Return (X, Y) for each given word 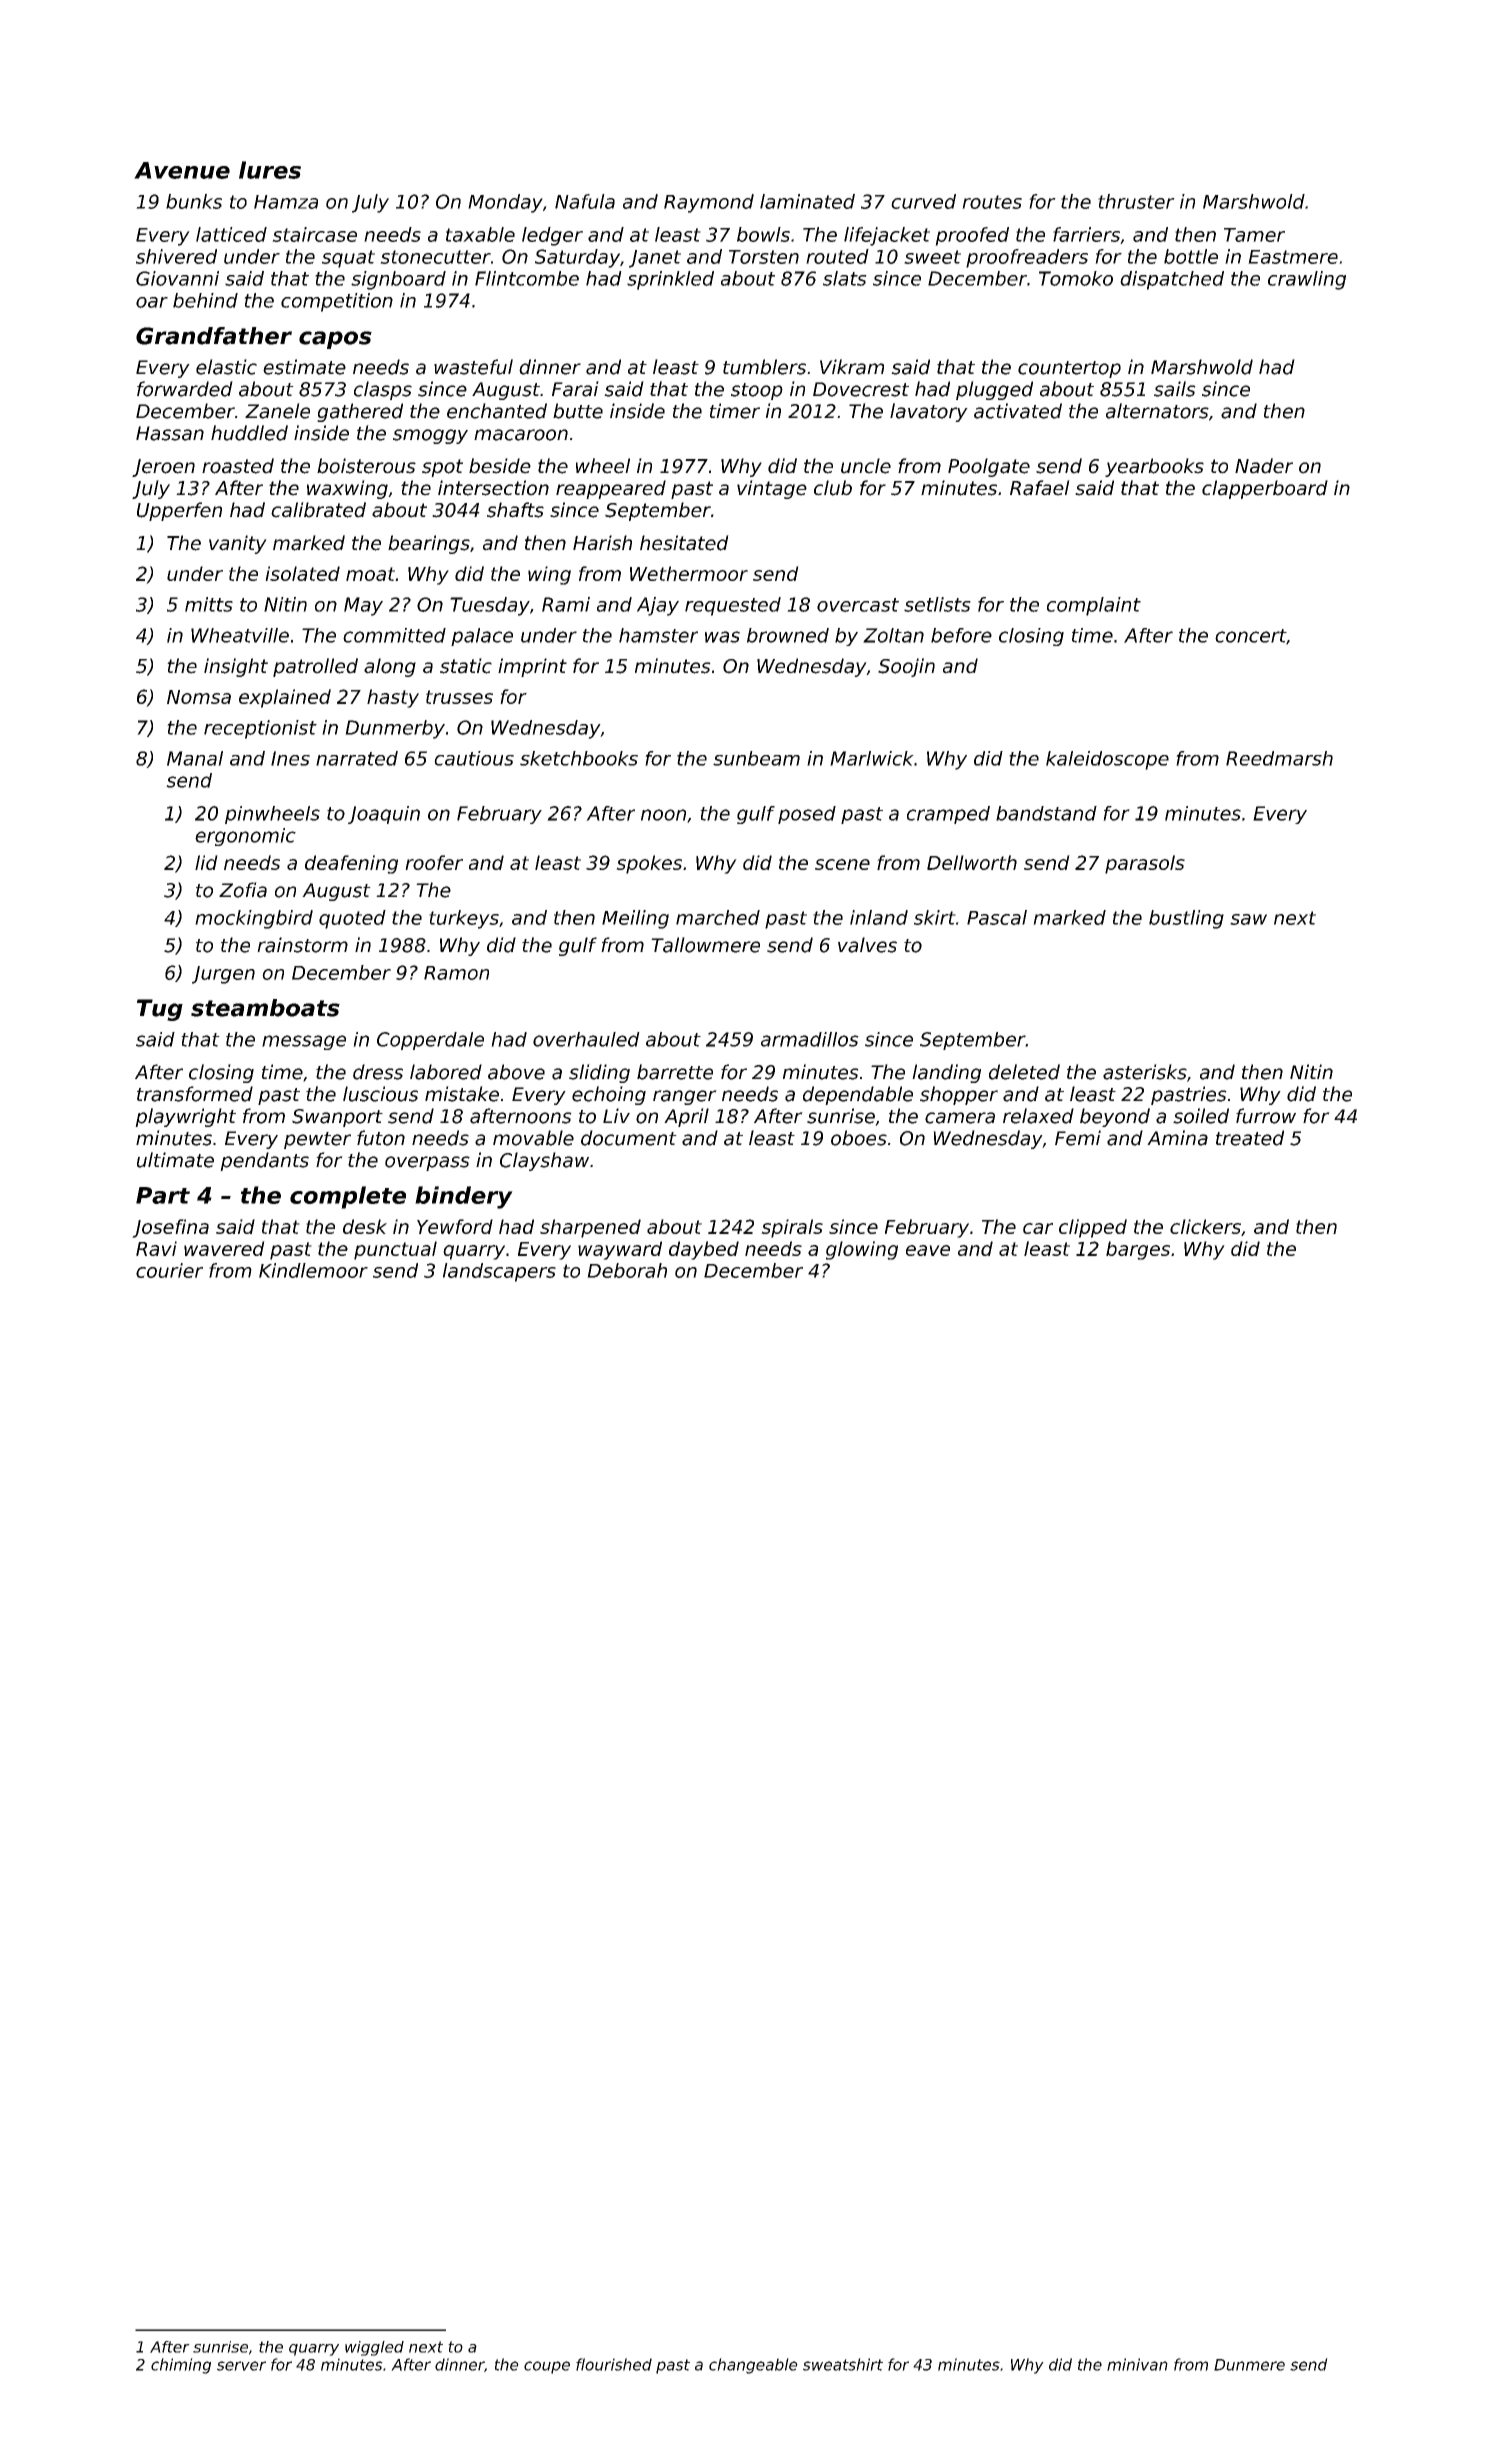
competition (337, 302)
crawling (1307, 280)
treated (1250, 1138)
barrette (675, 1072)
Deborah (627, 1270)
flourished (614, 2364)
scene (842, 864)
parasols (1145, 864)
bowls (763, 234)
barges (1138, 1250)
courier (169, 1270)
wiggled (374, 2348)
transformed (195, 1094)
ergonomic (245, 837)
